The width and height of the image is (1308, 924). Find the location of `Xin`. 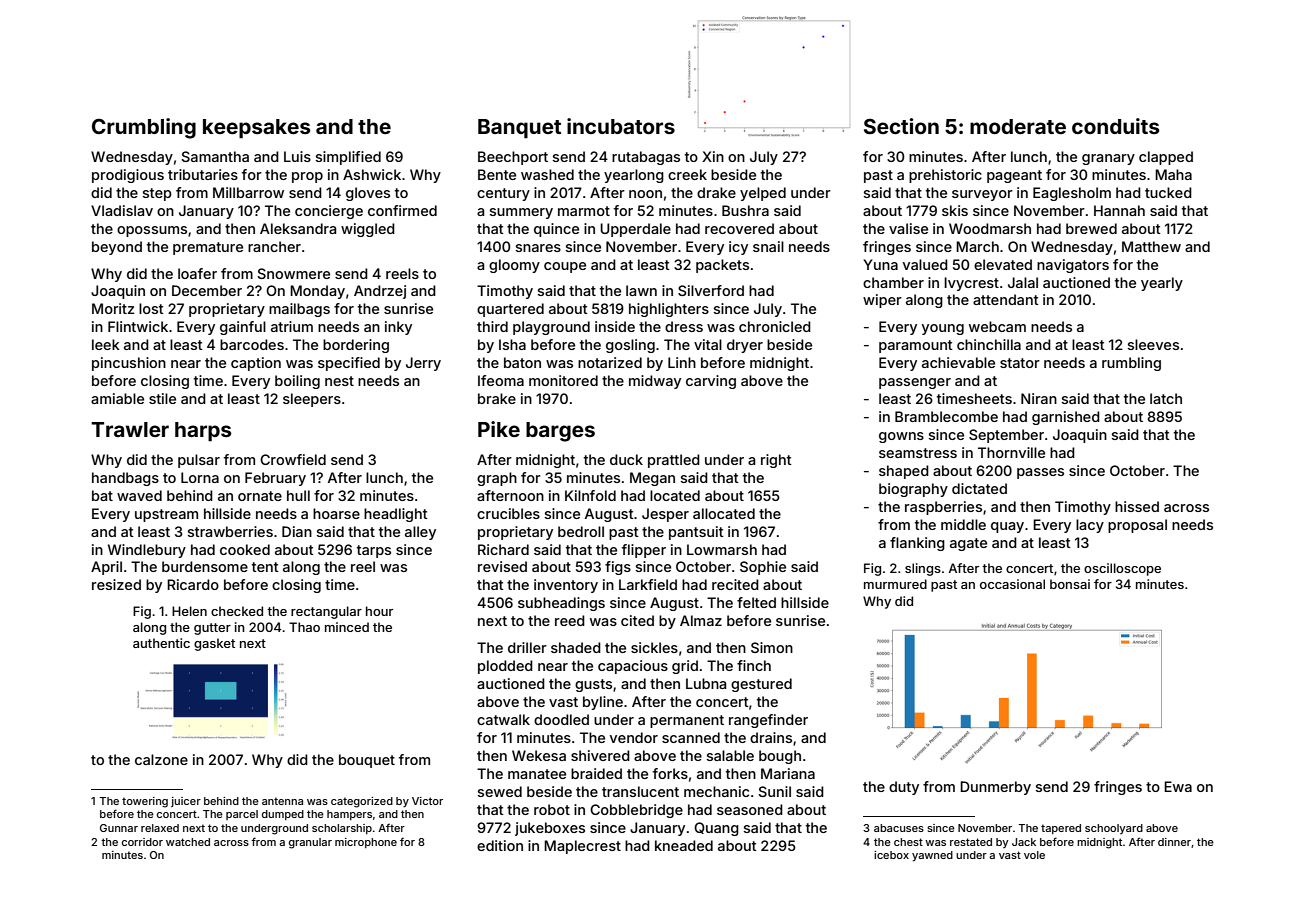

Xin is located at coordinates (713, 156).
